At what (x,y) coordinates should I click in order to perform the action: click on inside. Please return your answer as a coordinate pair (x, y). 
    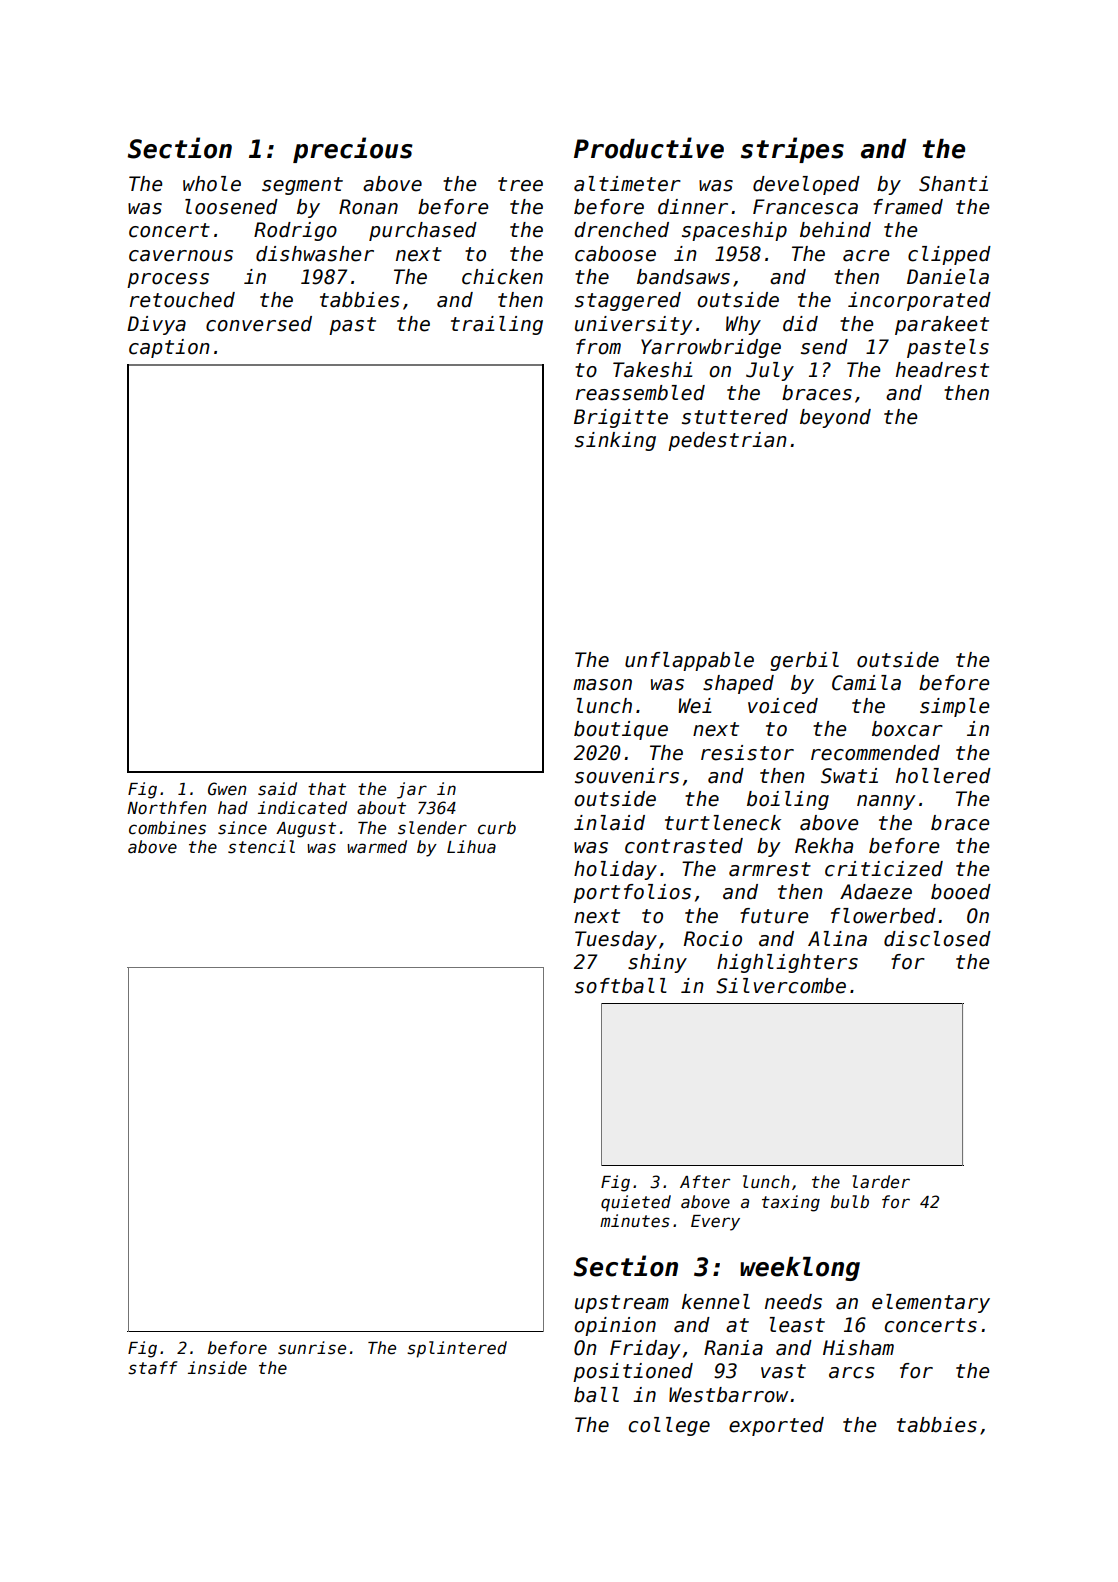
    Looking at the image, I should click on (217, 1368).
